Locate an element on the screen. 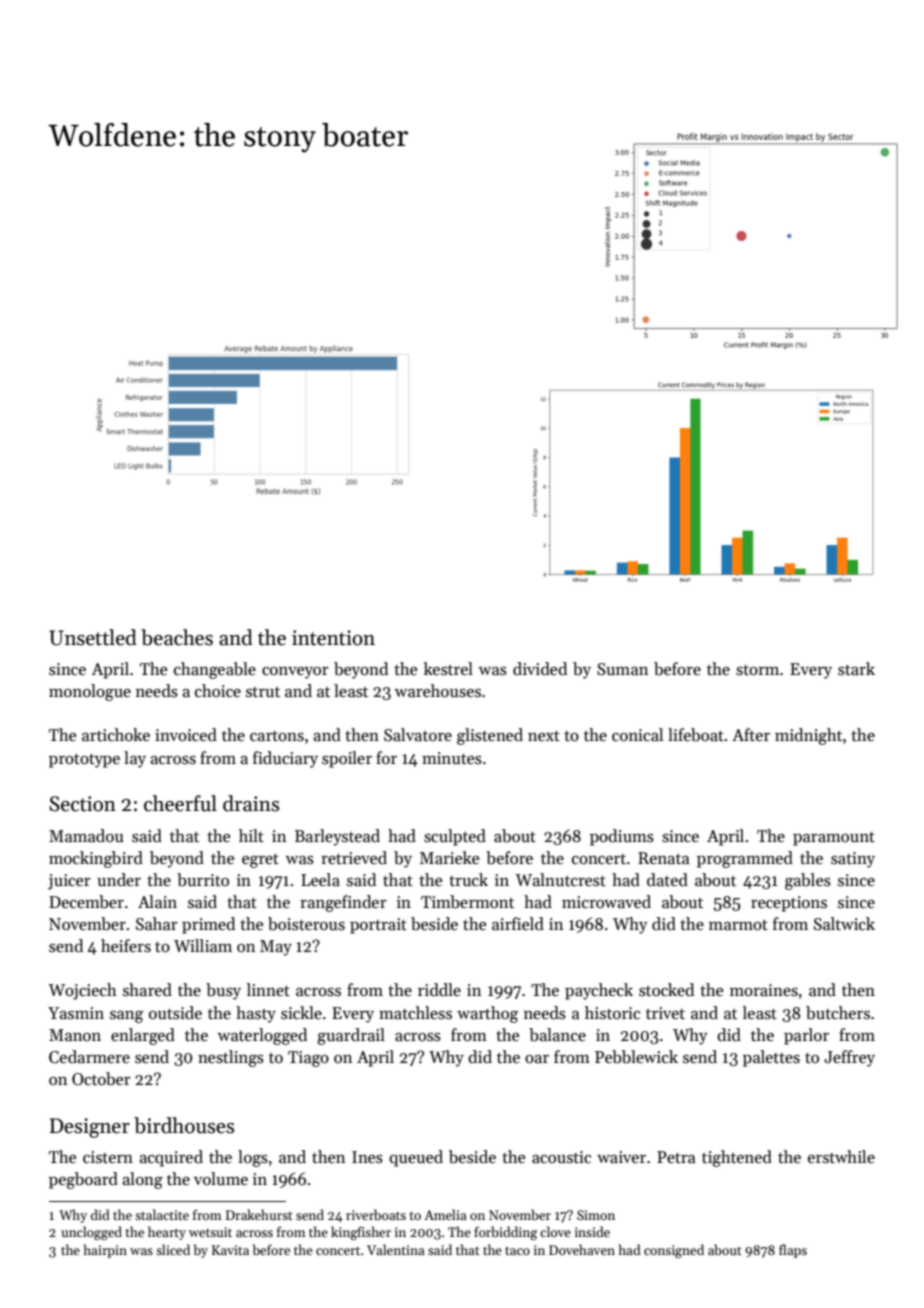  prototype is located at coordinates (84, 760).
